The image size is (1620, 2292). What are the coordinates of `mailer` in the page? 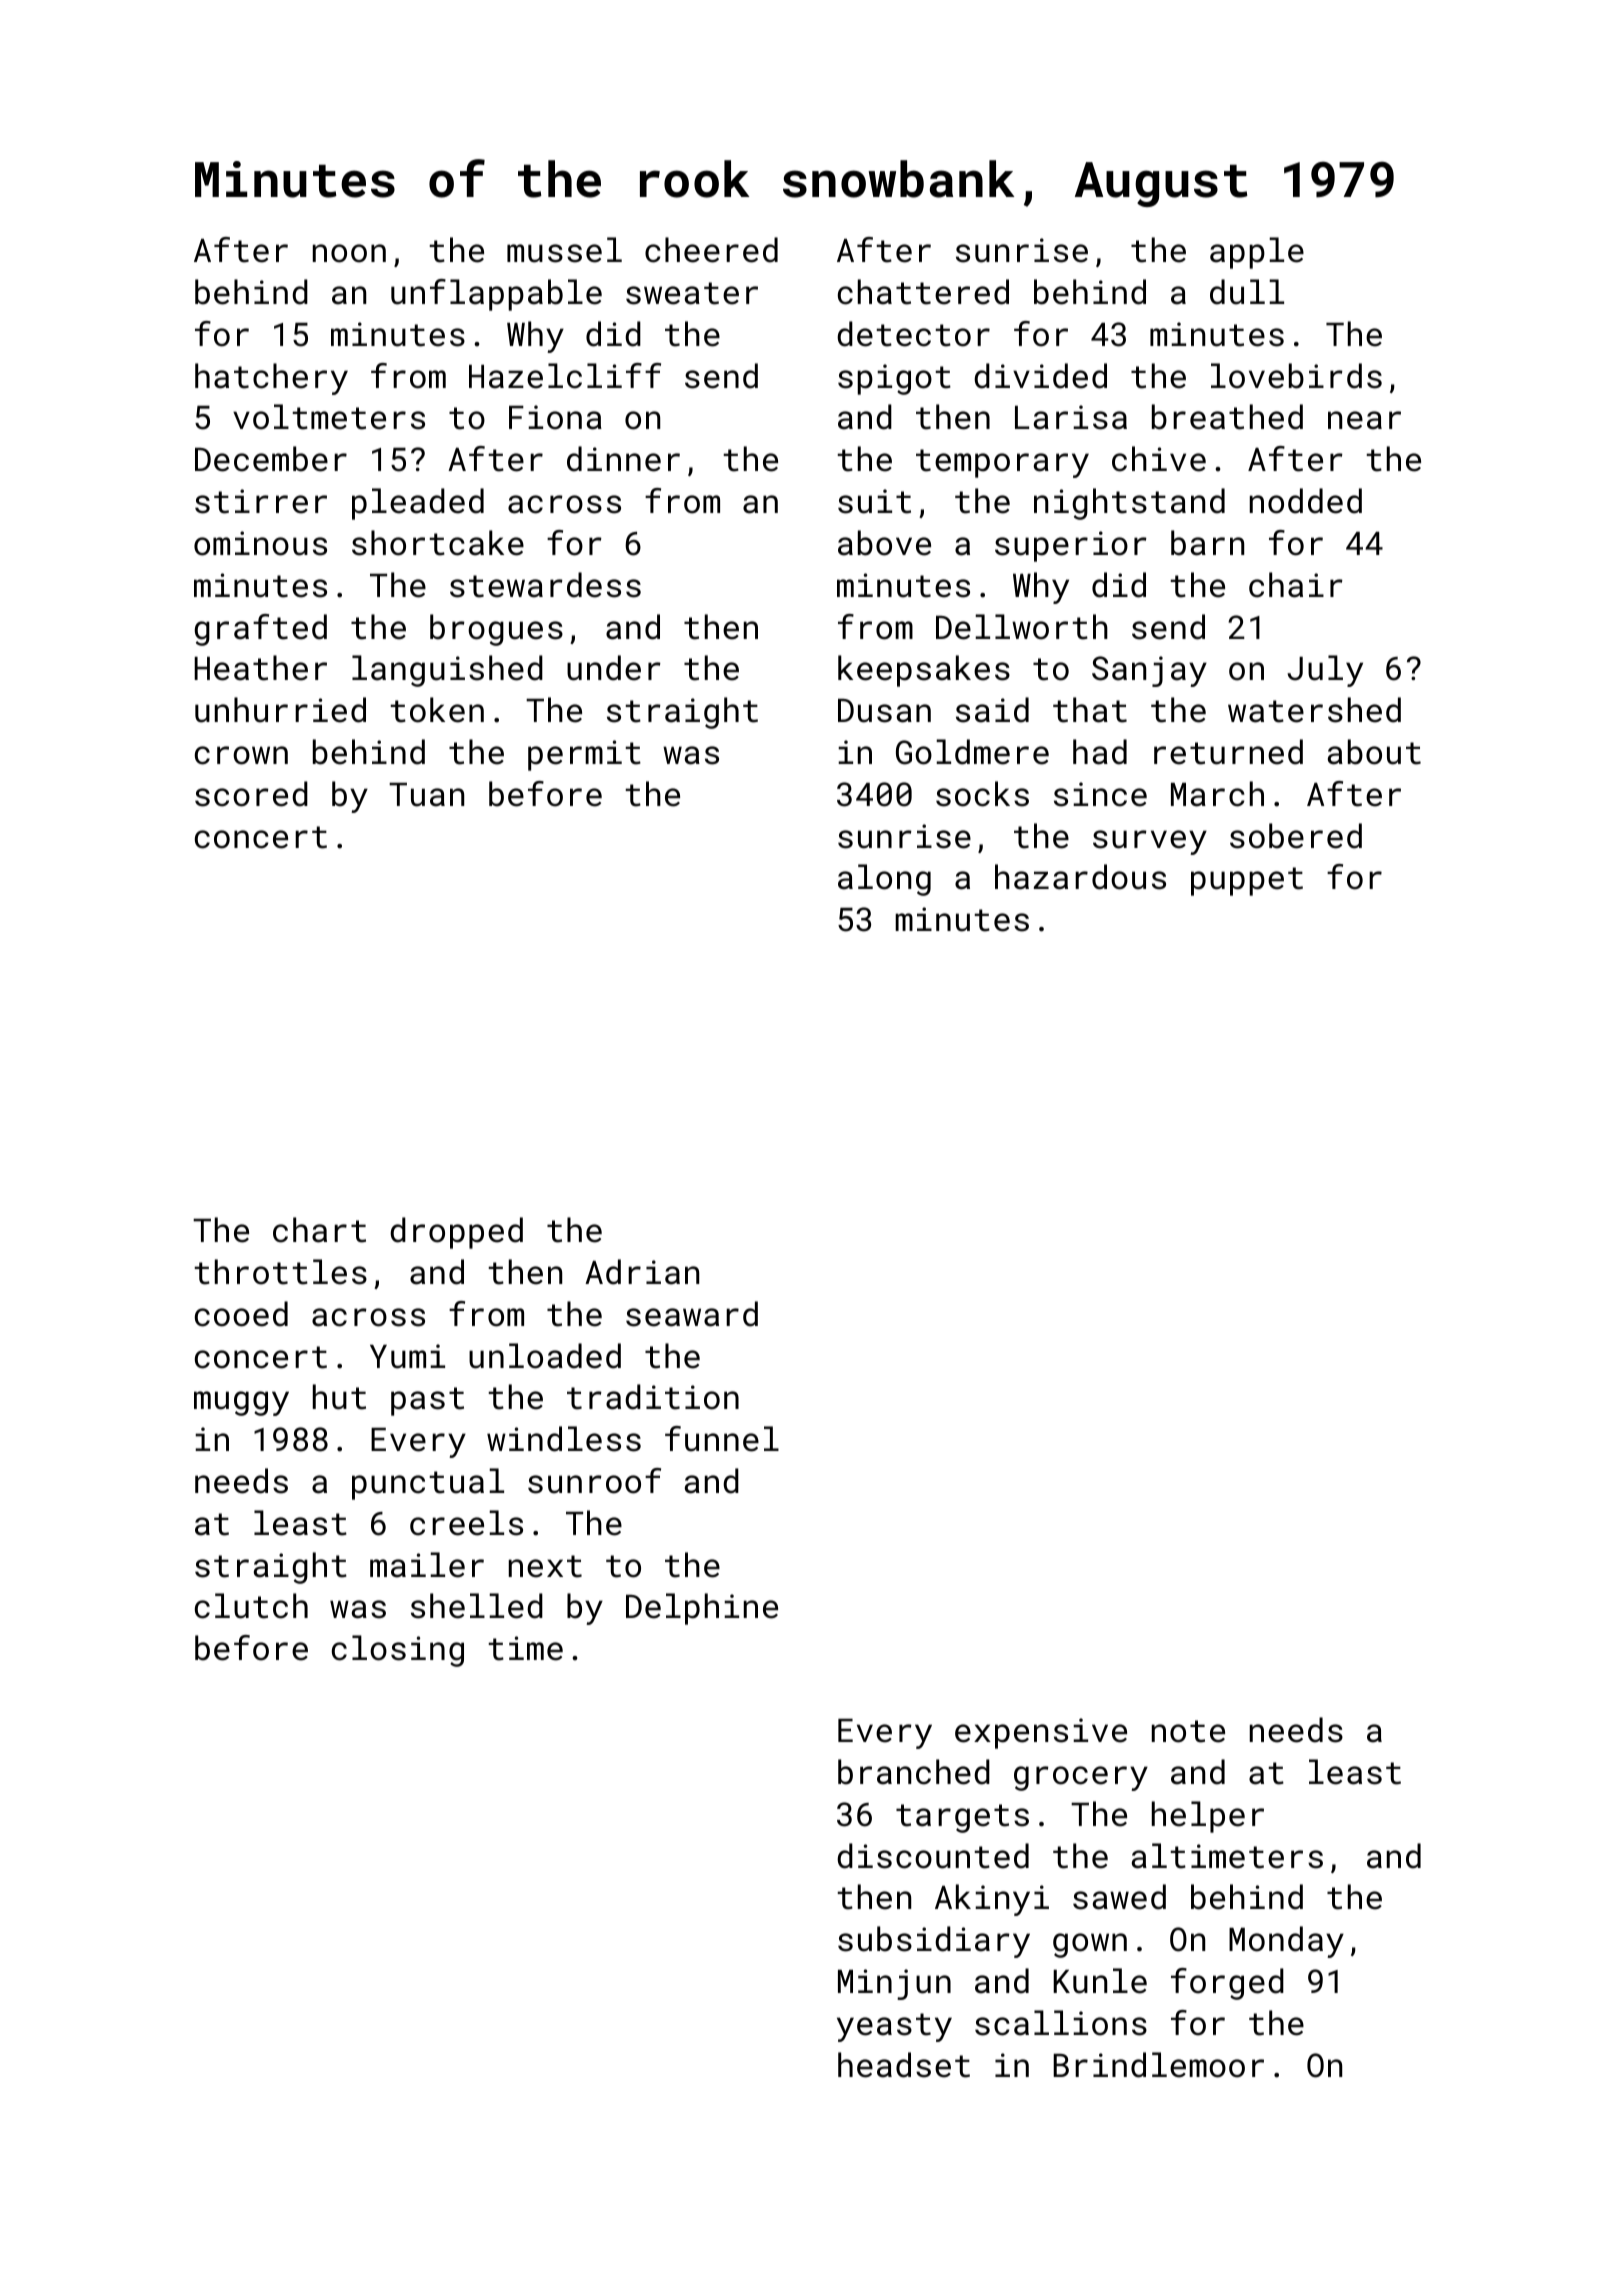 It's located at (427, 1565).
